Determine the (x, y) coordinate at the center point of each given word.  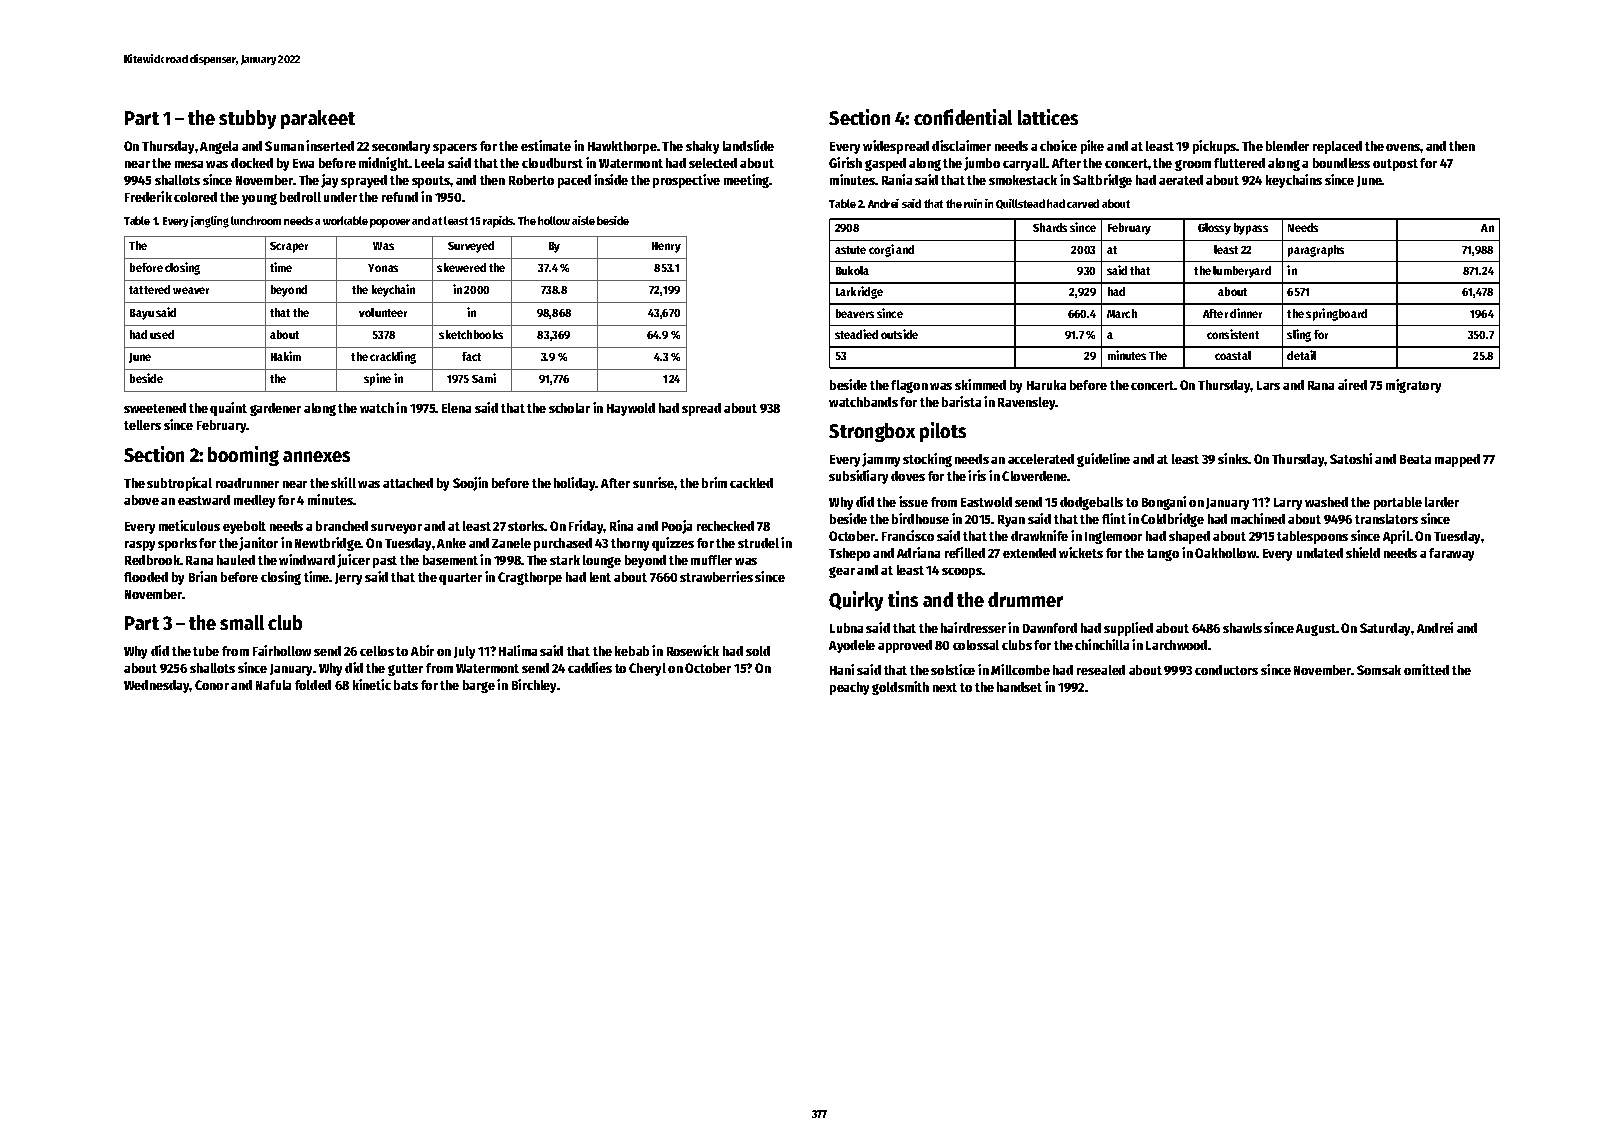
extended (1029, 553)
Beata (1415, 459)
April (1396, 537)
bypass (1251, 229)
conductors (1226, 670)
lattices (1048, 117)
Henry (666, 247)
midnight (384, 164)
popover (390, 223)
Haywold (631, 409)
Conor (212, 685)
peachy (849, 688)
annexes (316, 456)
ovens (1403, 147)
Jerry (348, 579)
